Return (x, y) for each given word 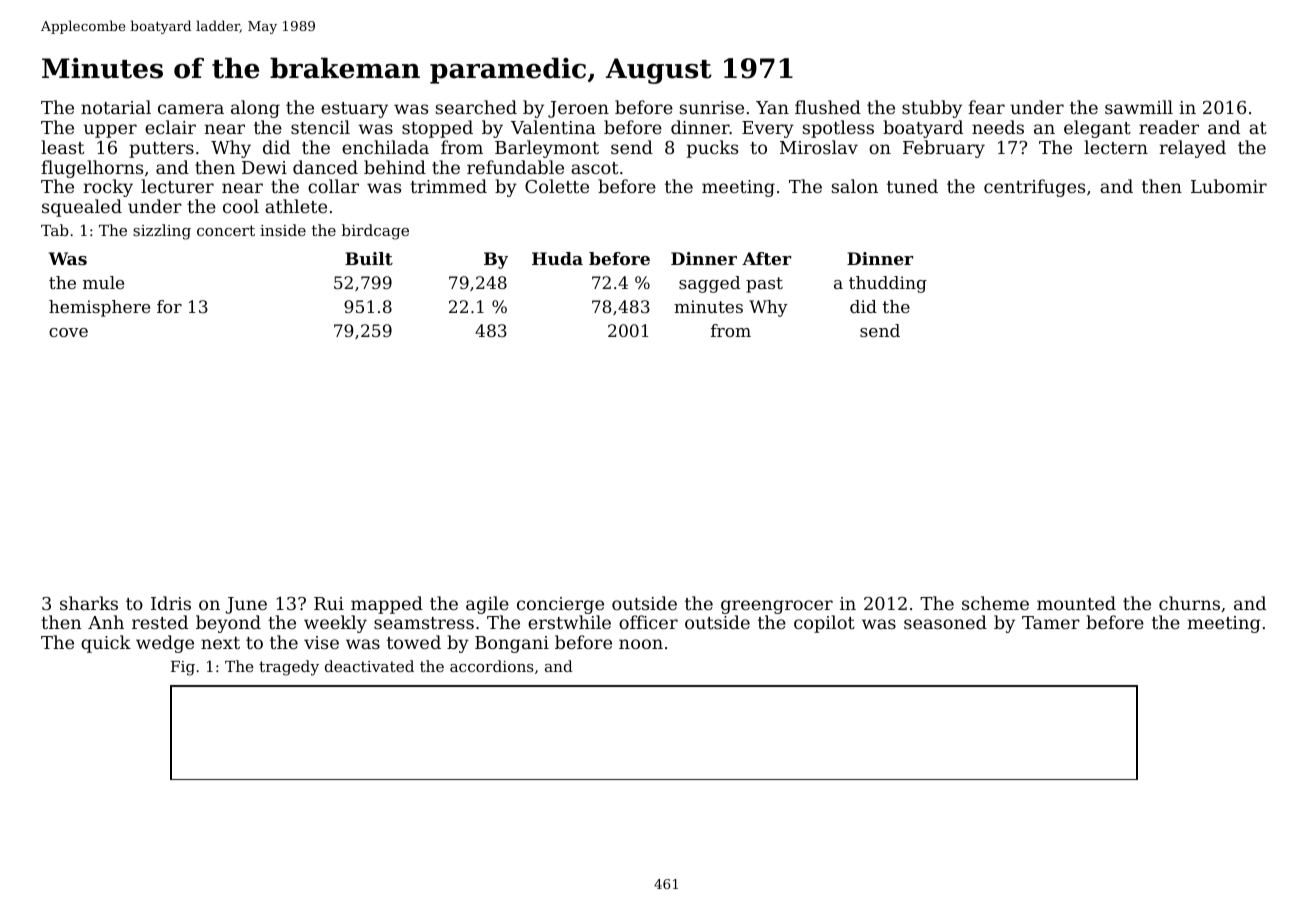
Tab (54, 230)
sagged (709, 284)
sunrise (712, 107)
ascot (594, 168)
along (255, 109)
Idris (171, 603)
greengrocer (777, 607)
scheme (995, 603)
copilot (824, 624)
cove (68, 332)
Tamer (1051, 622)
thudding (888, 284)
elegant (1097, 129)
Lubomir (1229, 186)
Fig (183, 668)
